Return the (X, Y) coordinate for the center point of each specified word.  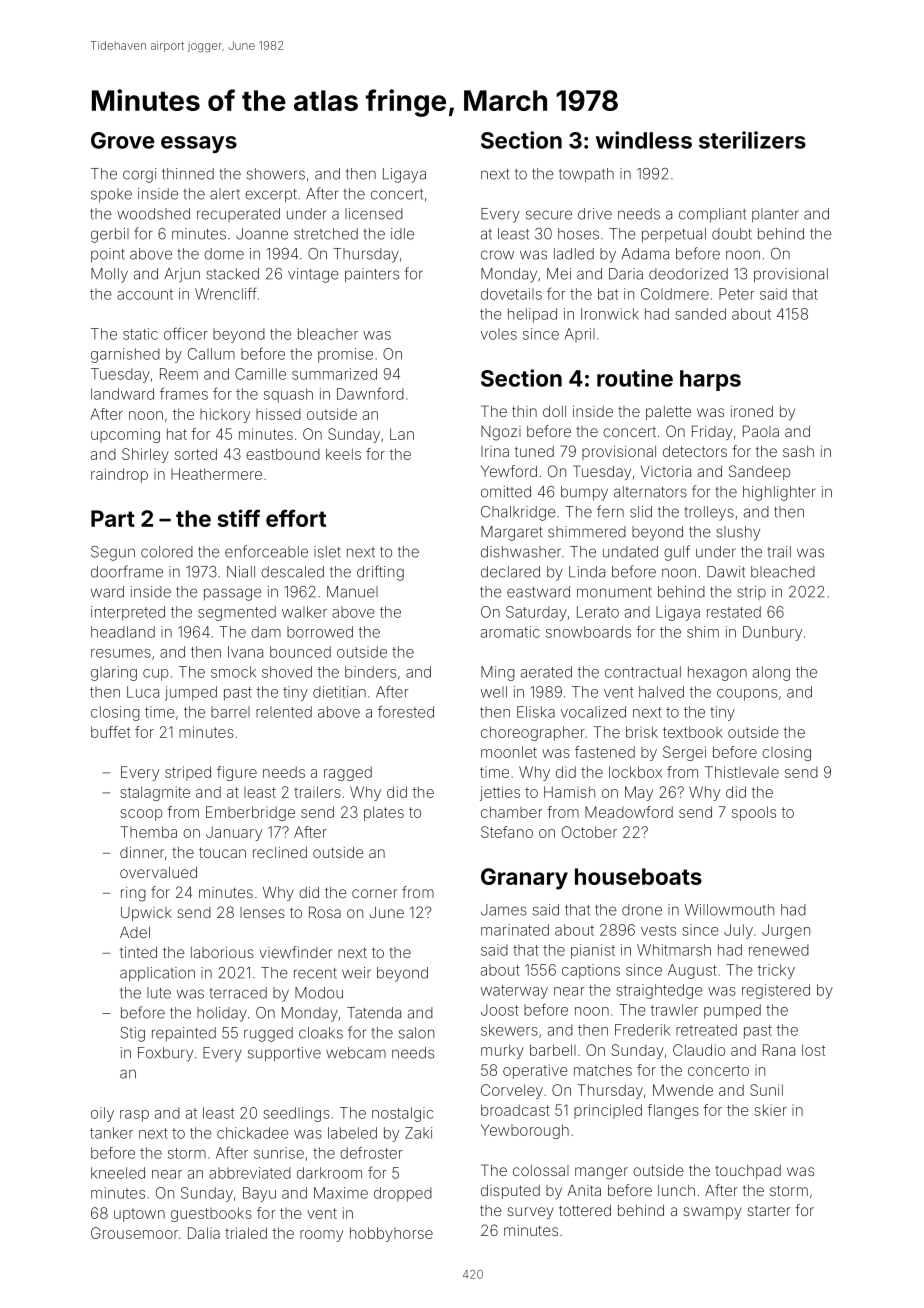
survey (530, 1213)
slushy (738, 533)
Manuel (352, 592)
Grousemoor (134, 1233)
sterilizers (752, 140)
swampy (712, 1213)
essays (199, 144)
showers (276, 174)
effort (296, 518)
